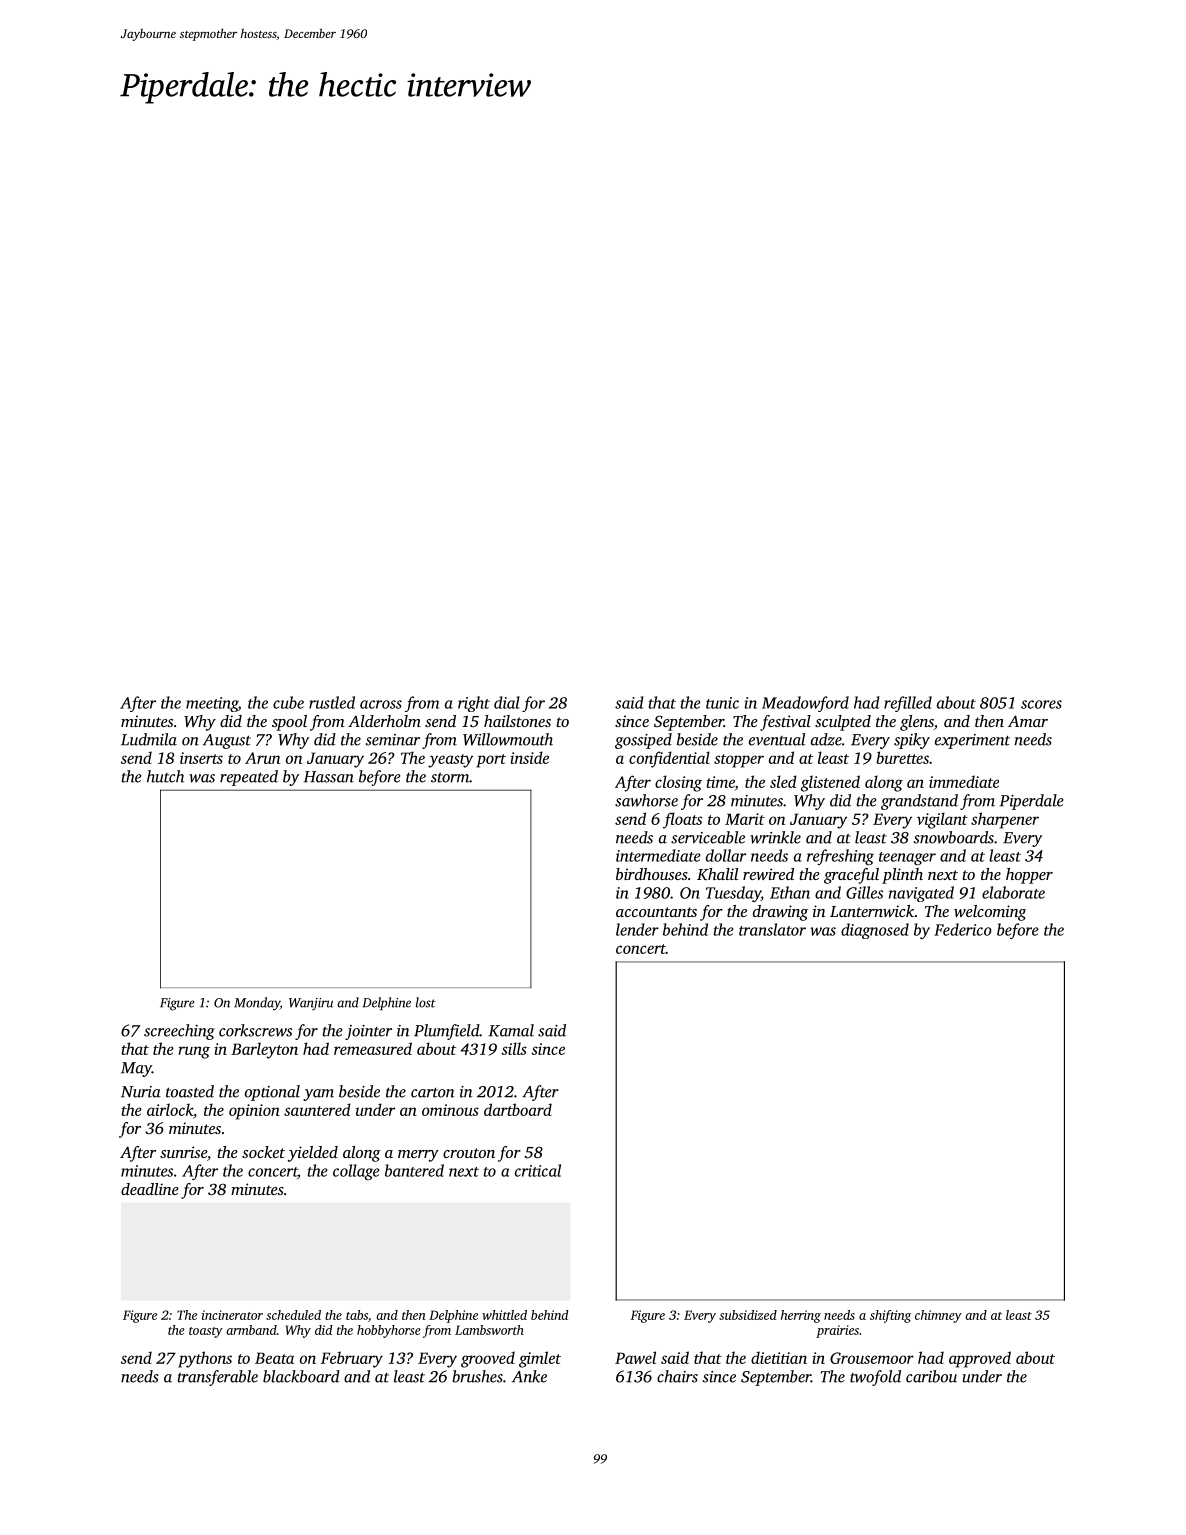 The width and height of the document is (1186, 1535). I want to click on incinerator, so click(232, 1315).
